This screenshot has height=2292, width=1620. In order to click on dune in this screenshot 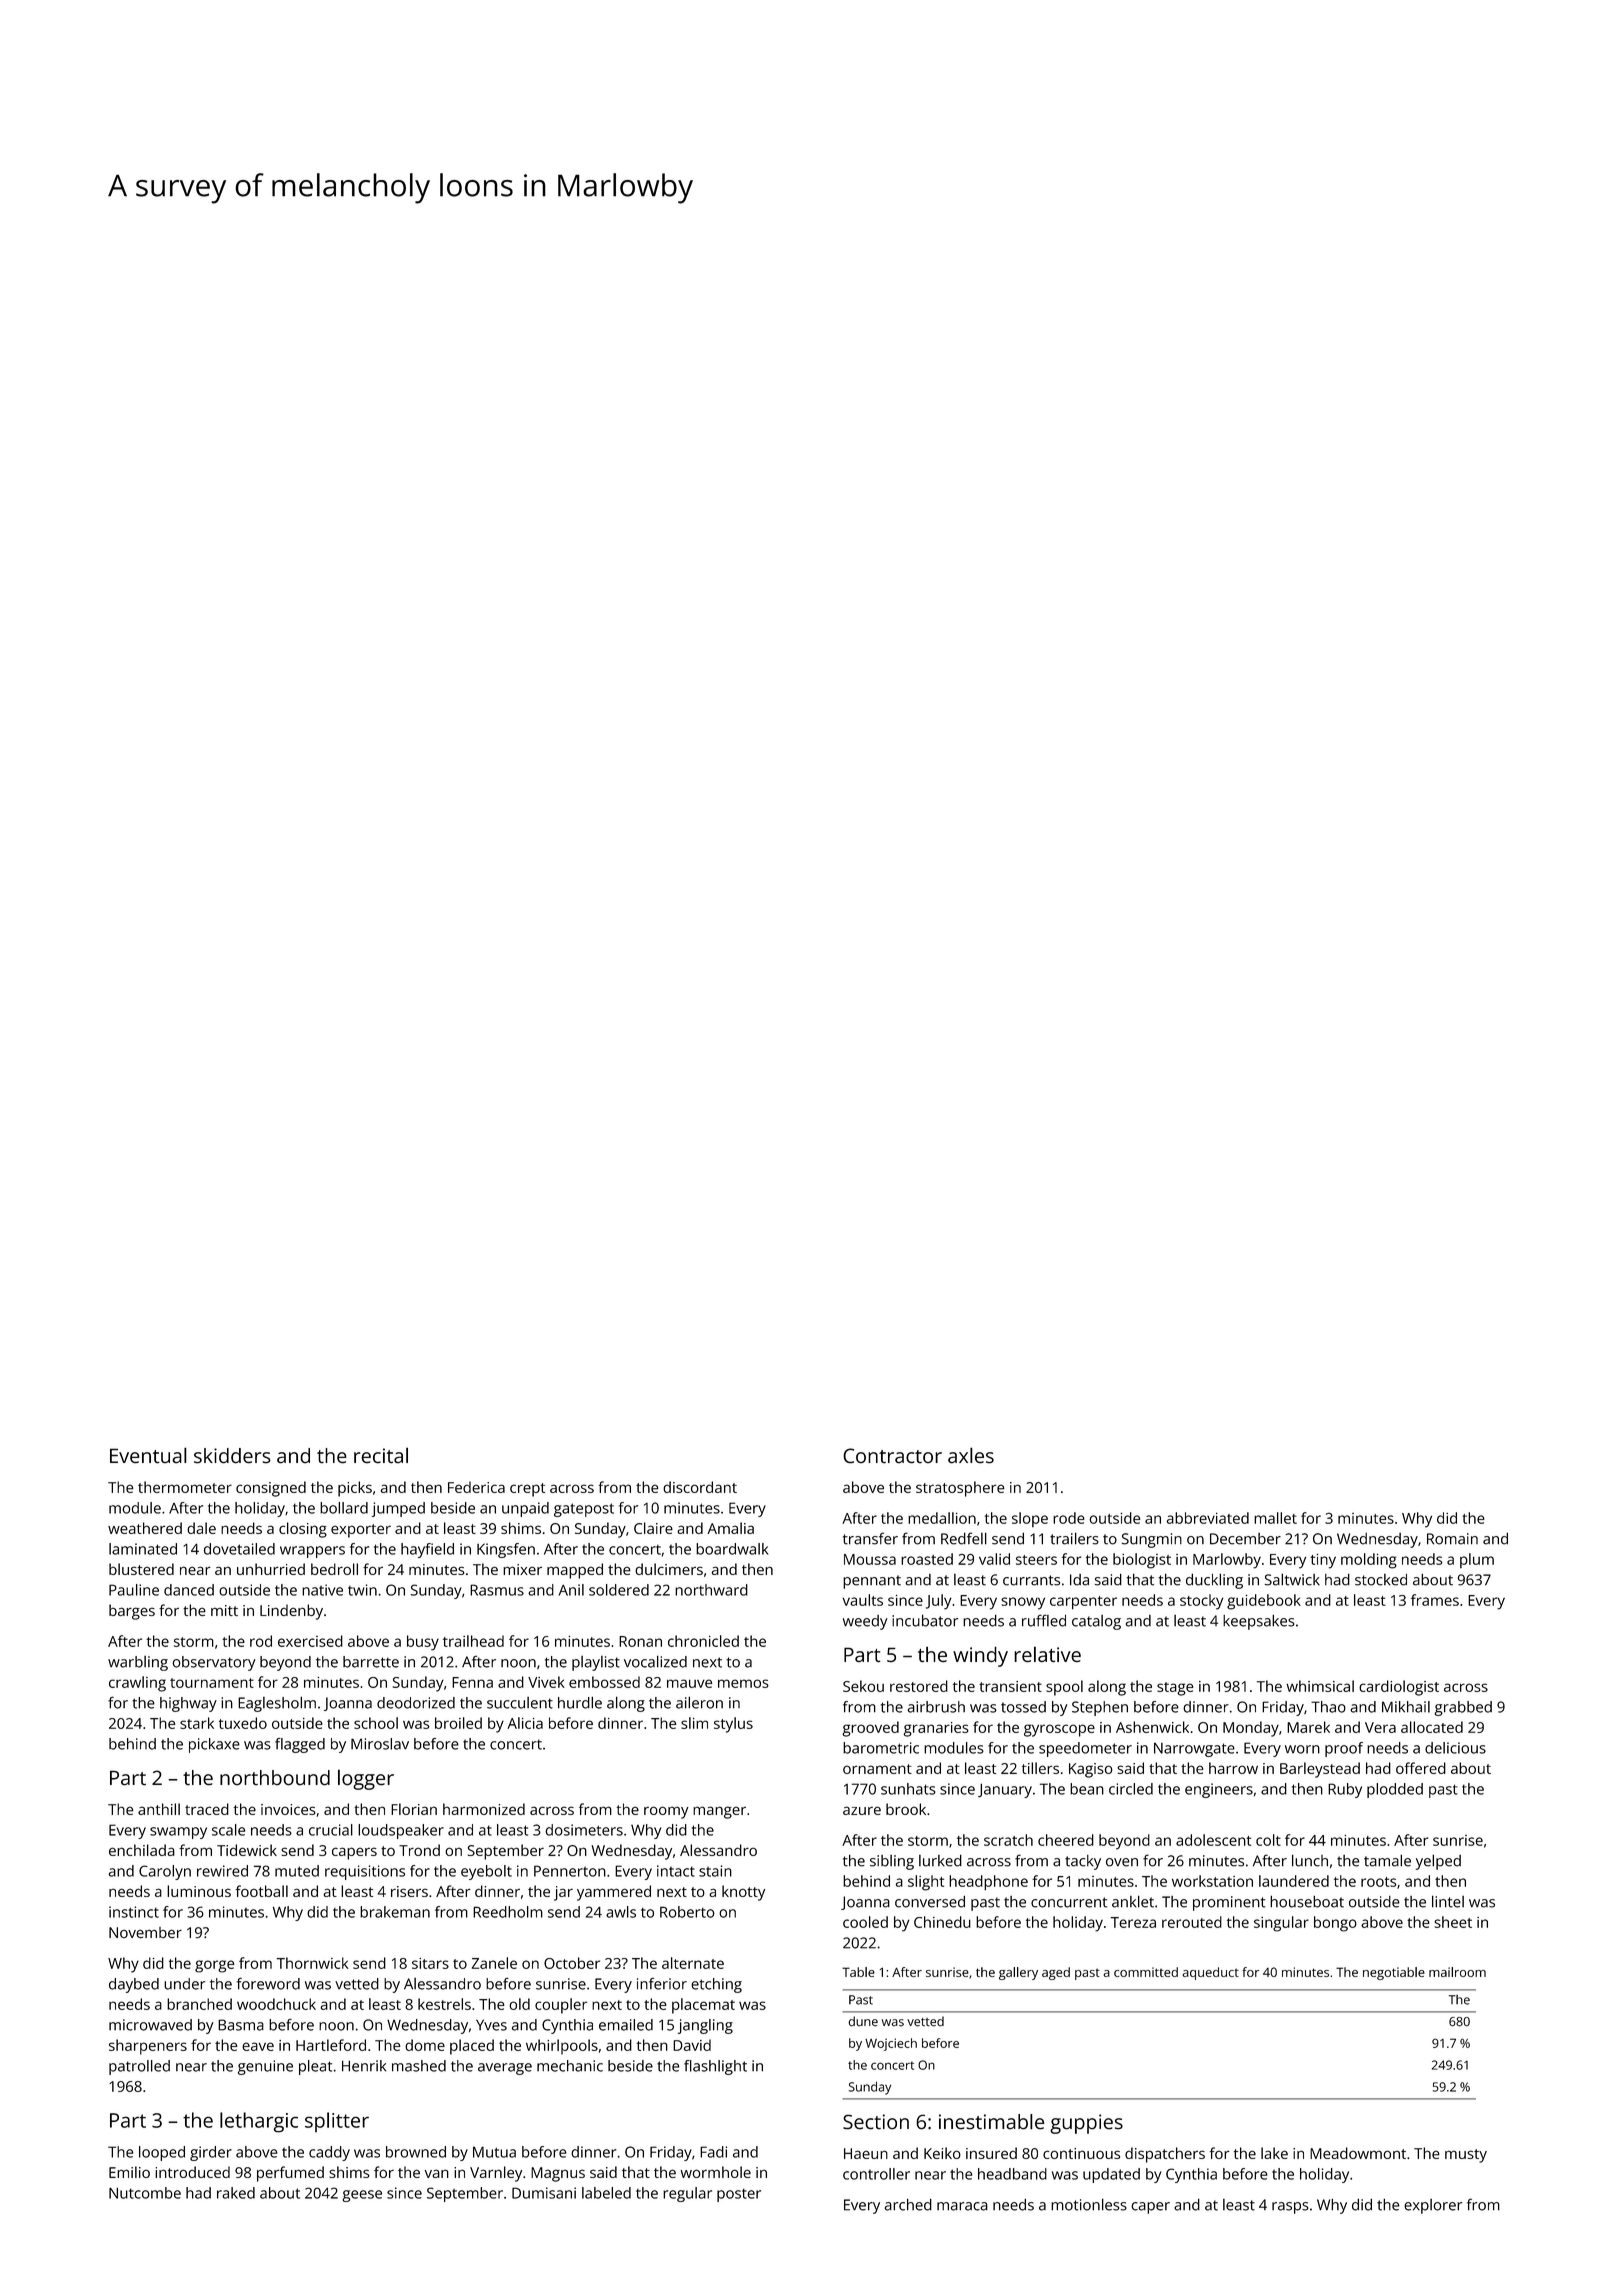, I will do `click(863, 2021)`.
